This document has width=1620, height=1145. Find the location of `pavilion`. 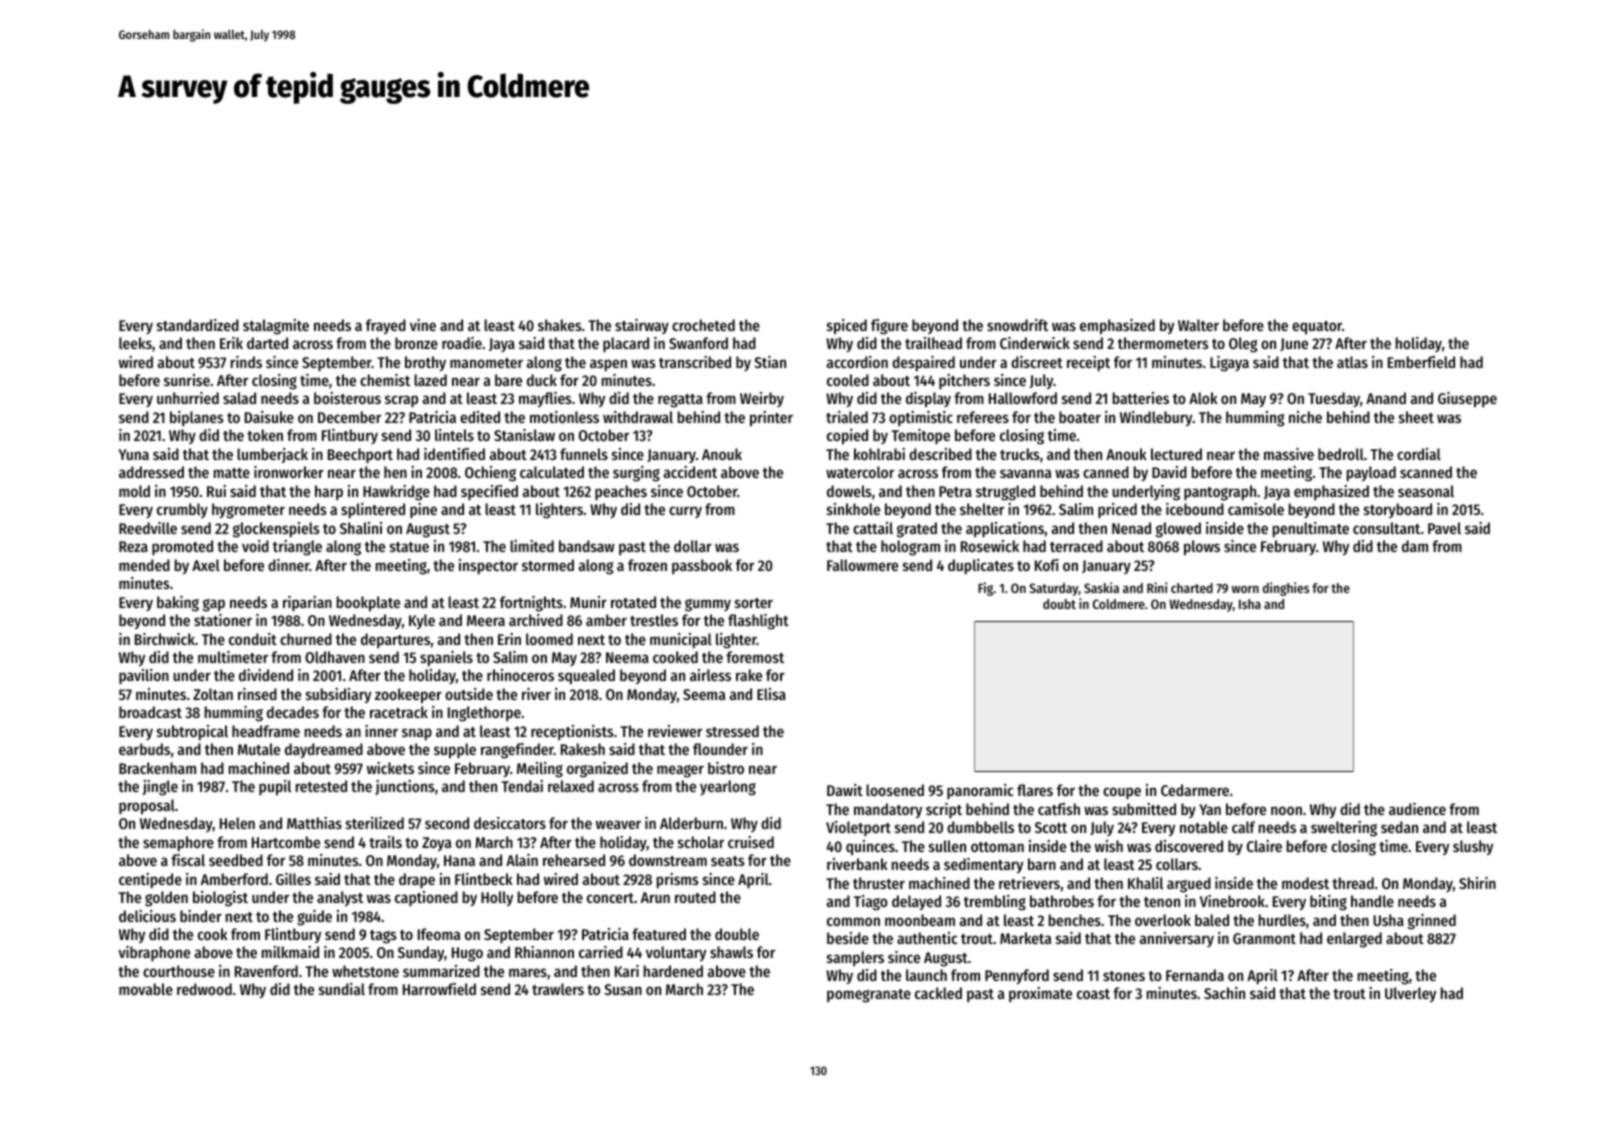

pavilion is located at coordinates (144, 676).
